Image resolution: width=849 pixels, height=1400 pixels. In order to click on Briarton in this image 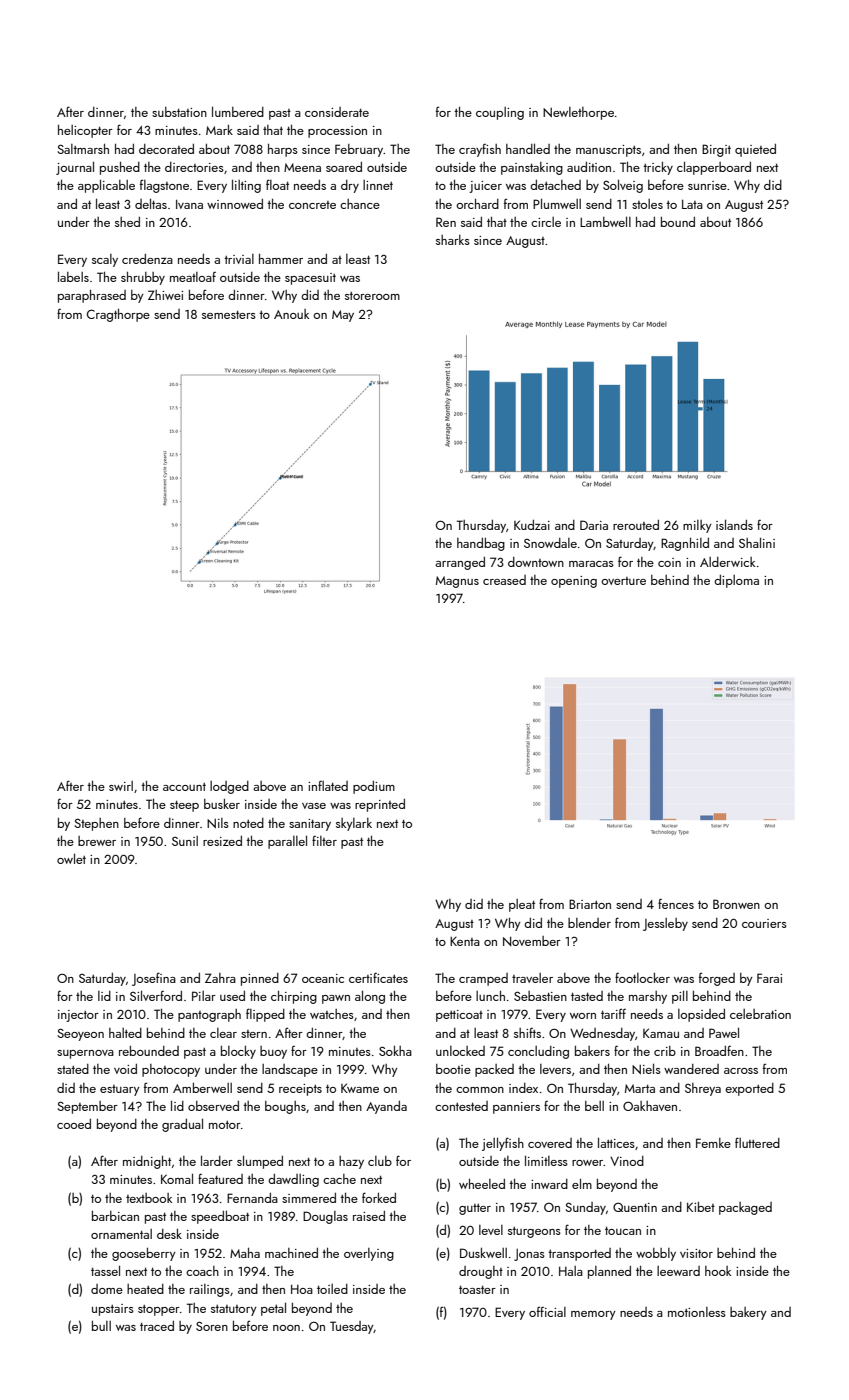, I will do `click(590, 904)`.
